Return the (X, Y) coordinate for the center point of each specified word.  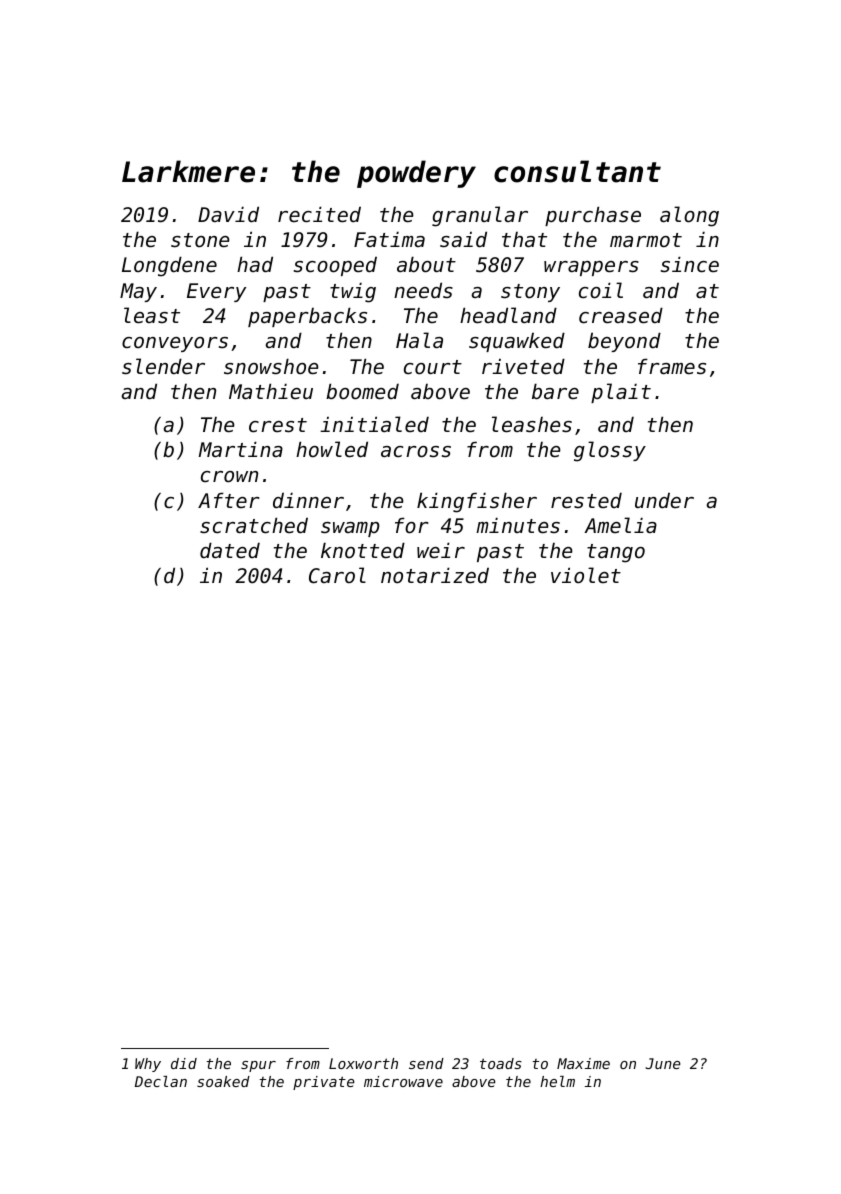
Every (216, 292)
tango (616, 553)
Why (148, 1065)
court (433, 367)
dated (230, 550)
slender (163, 366)
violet (586, 575)
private (323, 1083)
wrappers (591, 268)
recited (319, 214)
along (689, 216)
